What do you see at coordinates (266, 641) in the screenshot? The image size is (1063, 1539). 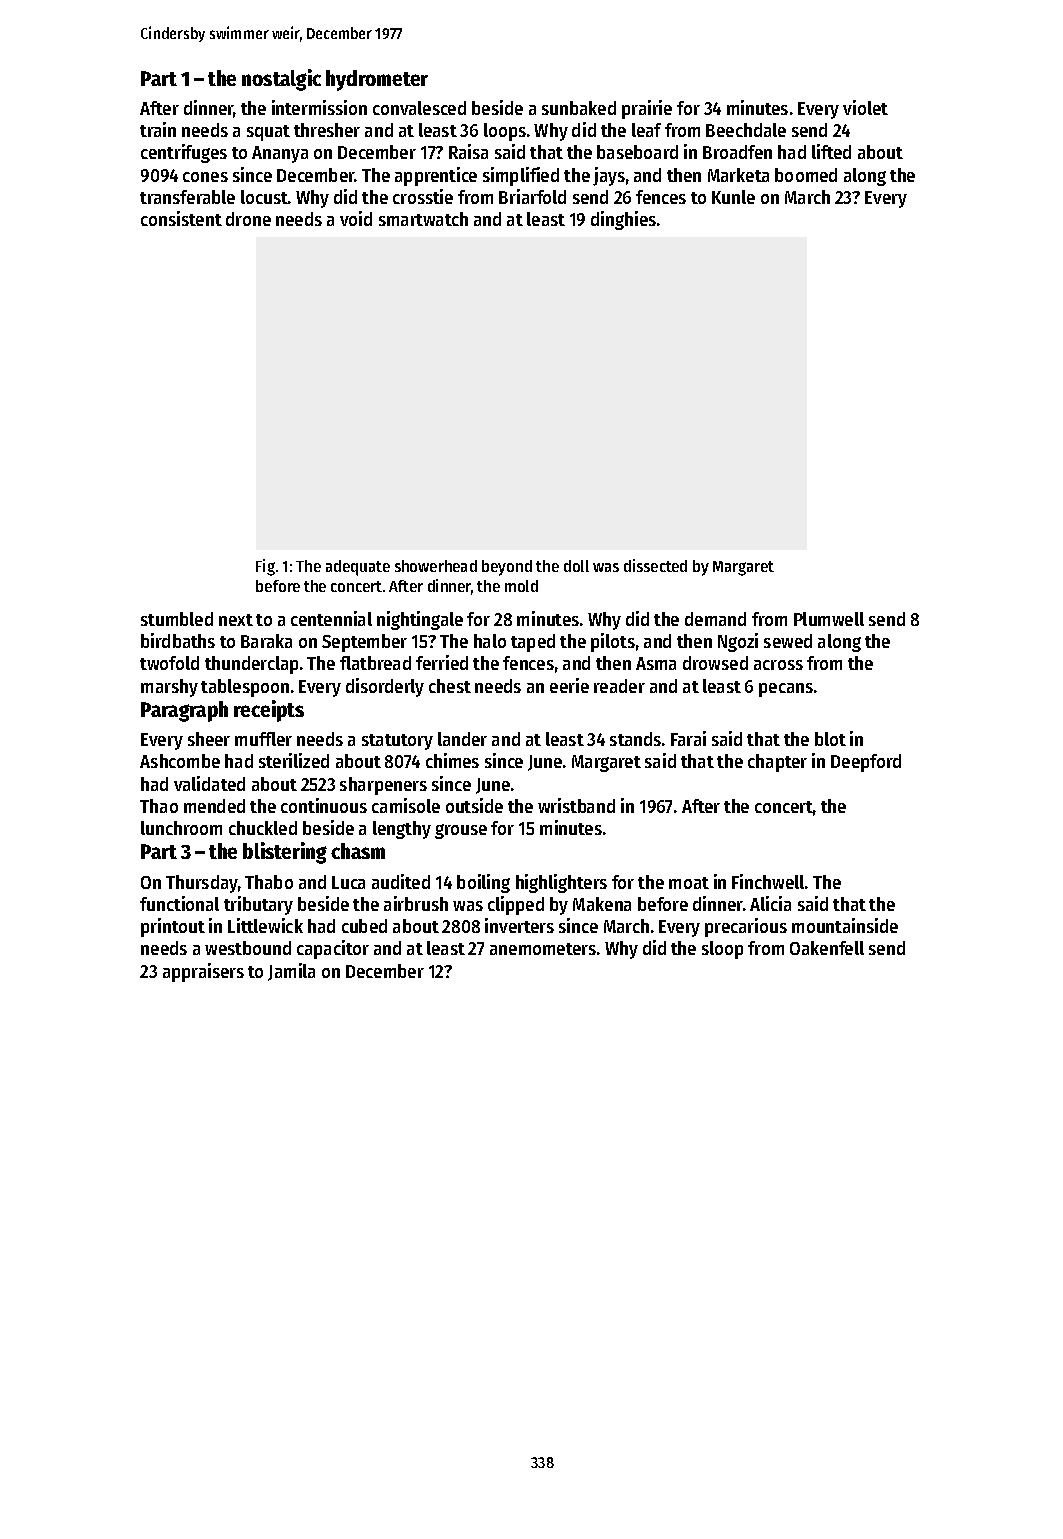 I see `Baraka` at bounding box center [266, 641].
